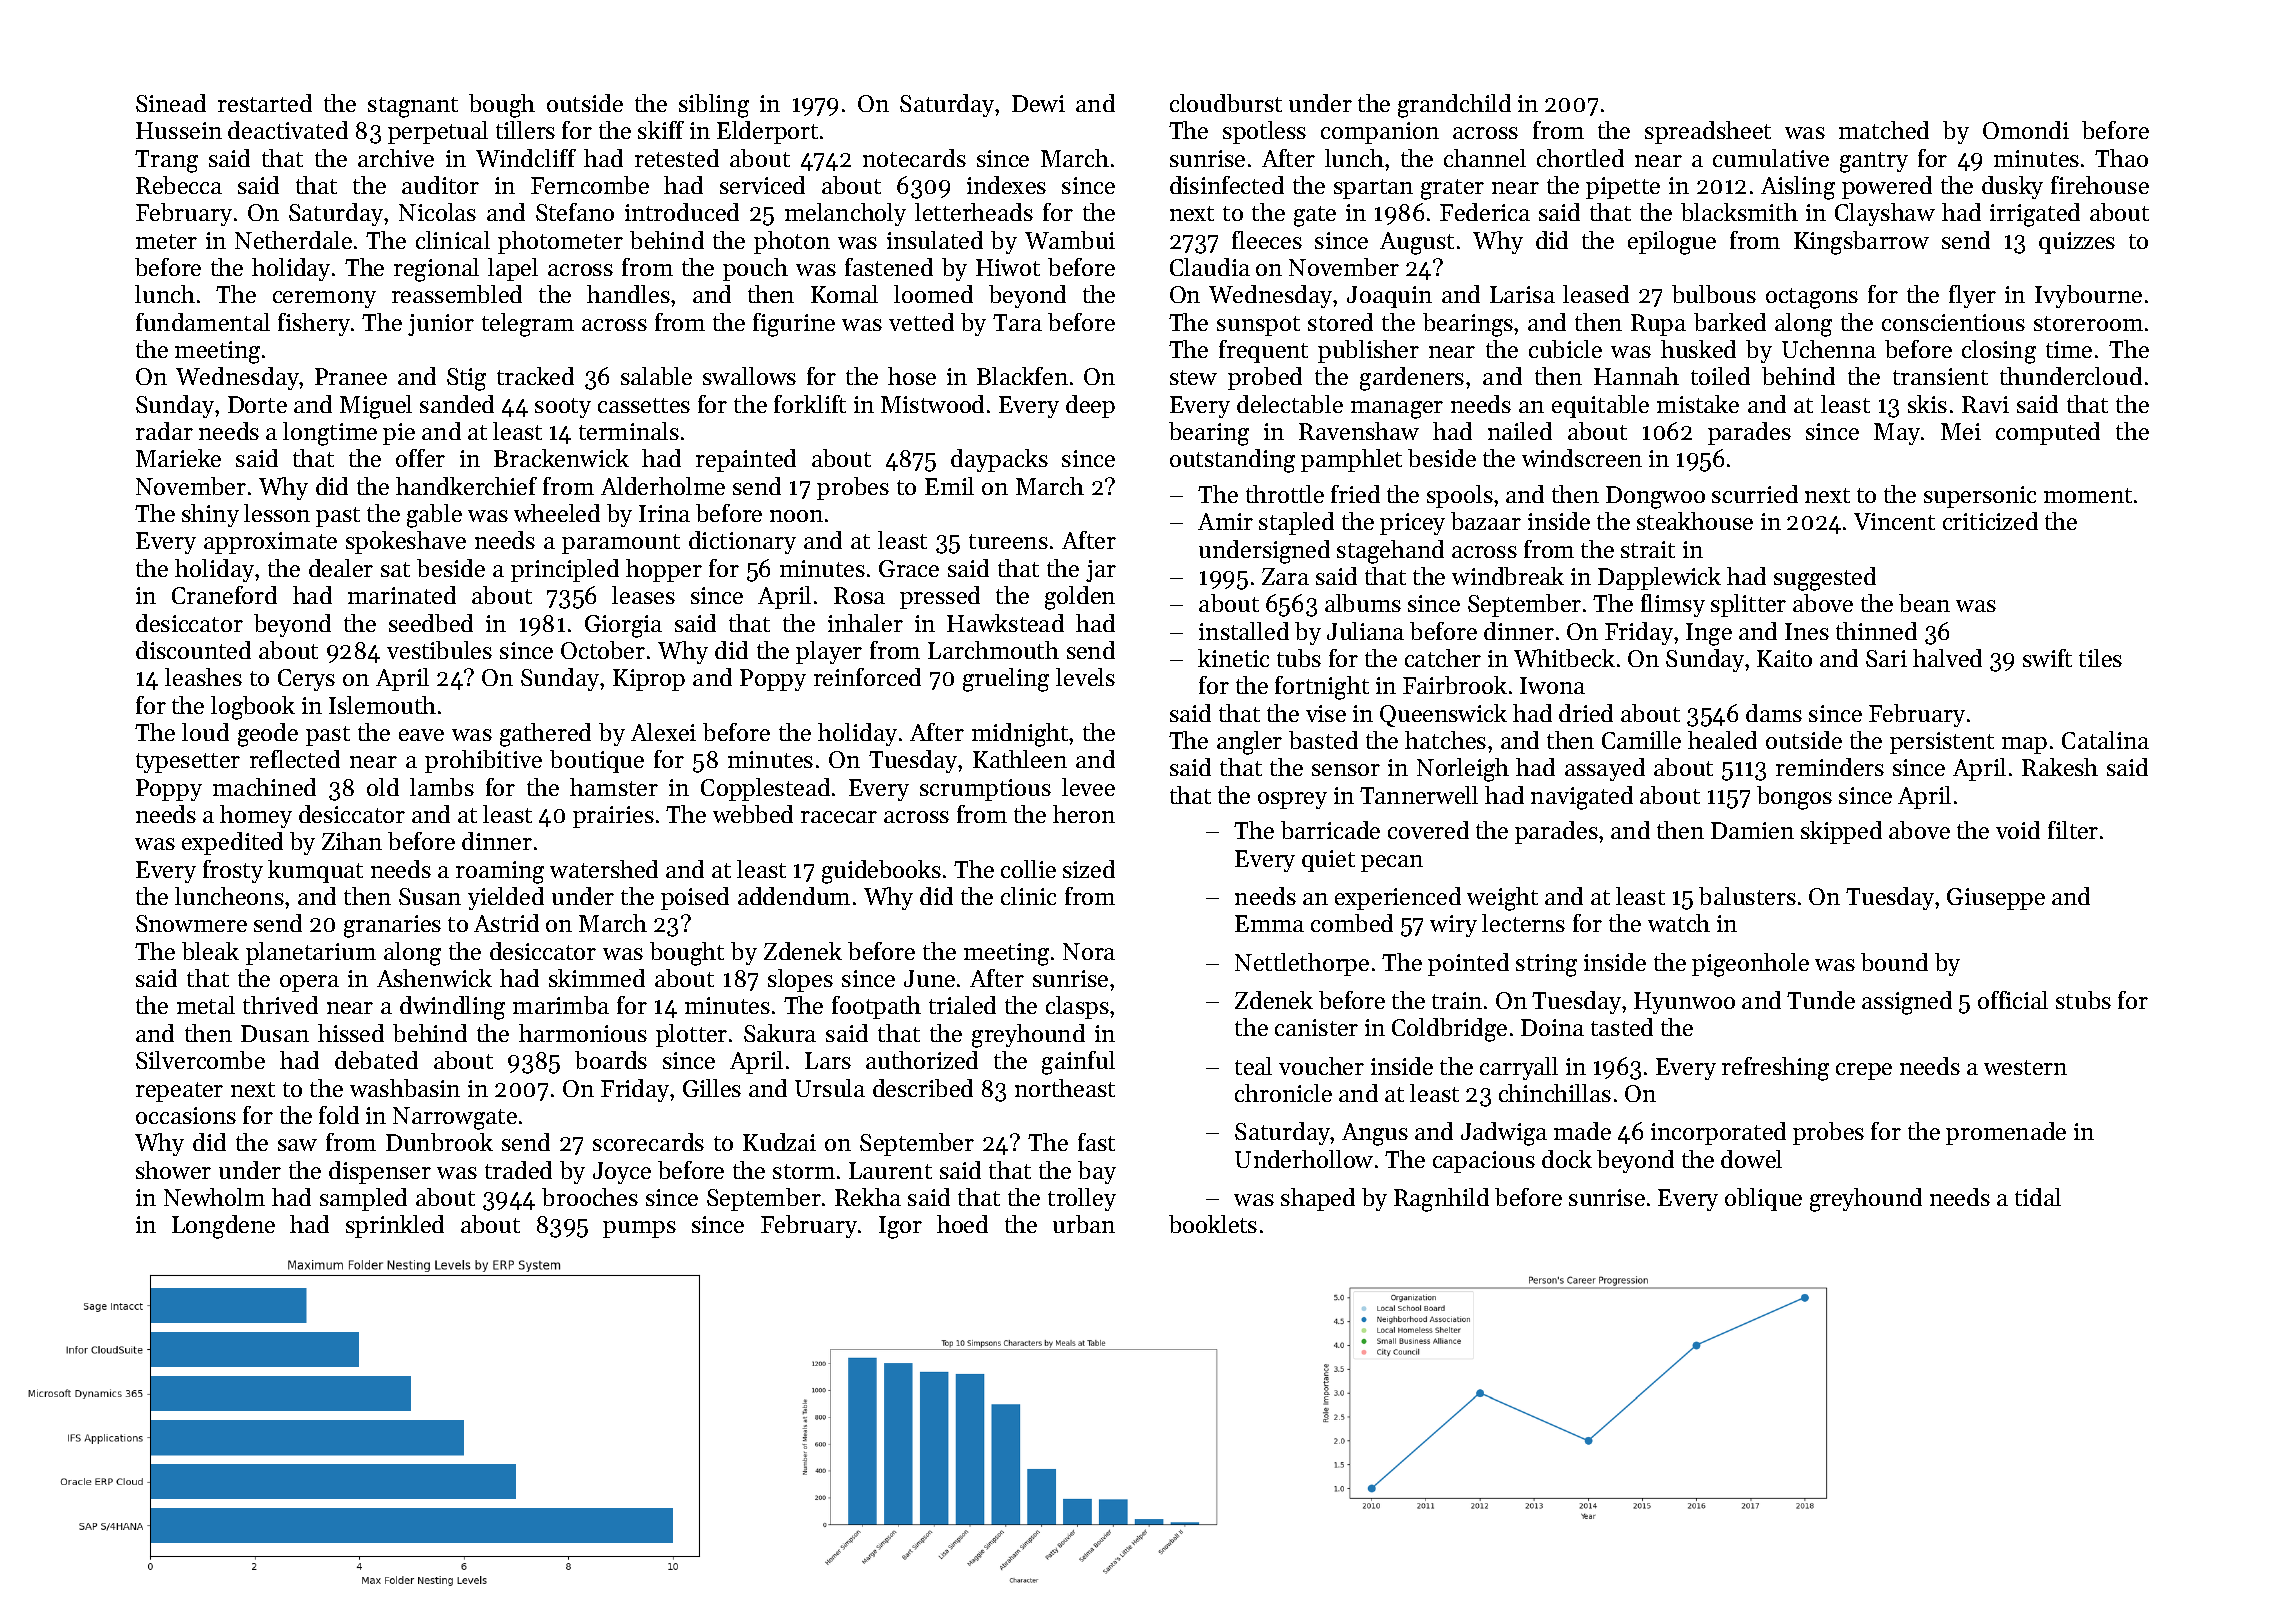 Image resolution: width=2285 pixels, height=1616 pixels. What do you see at coordinates (639, 1229) in the screenshot?
I see `pumps` at bounding box center [639, 1229].
